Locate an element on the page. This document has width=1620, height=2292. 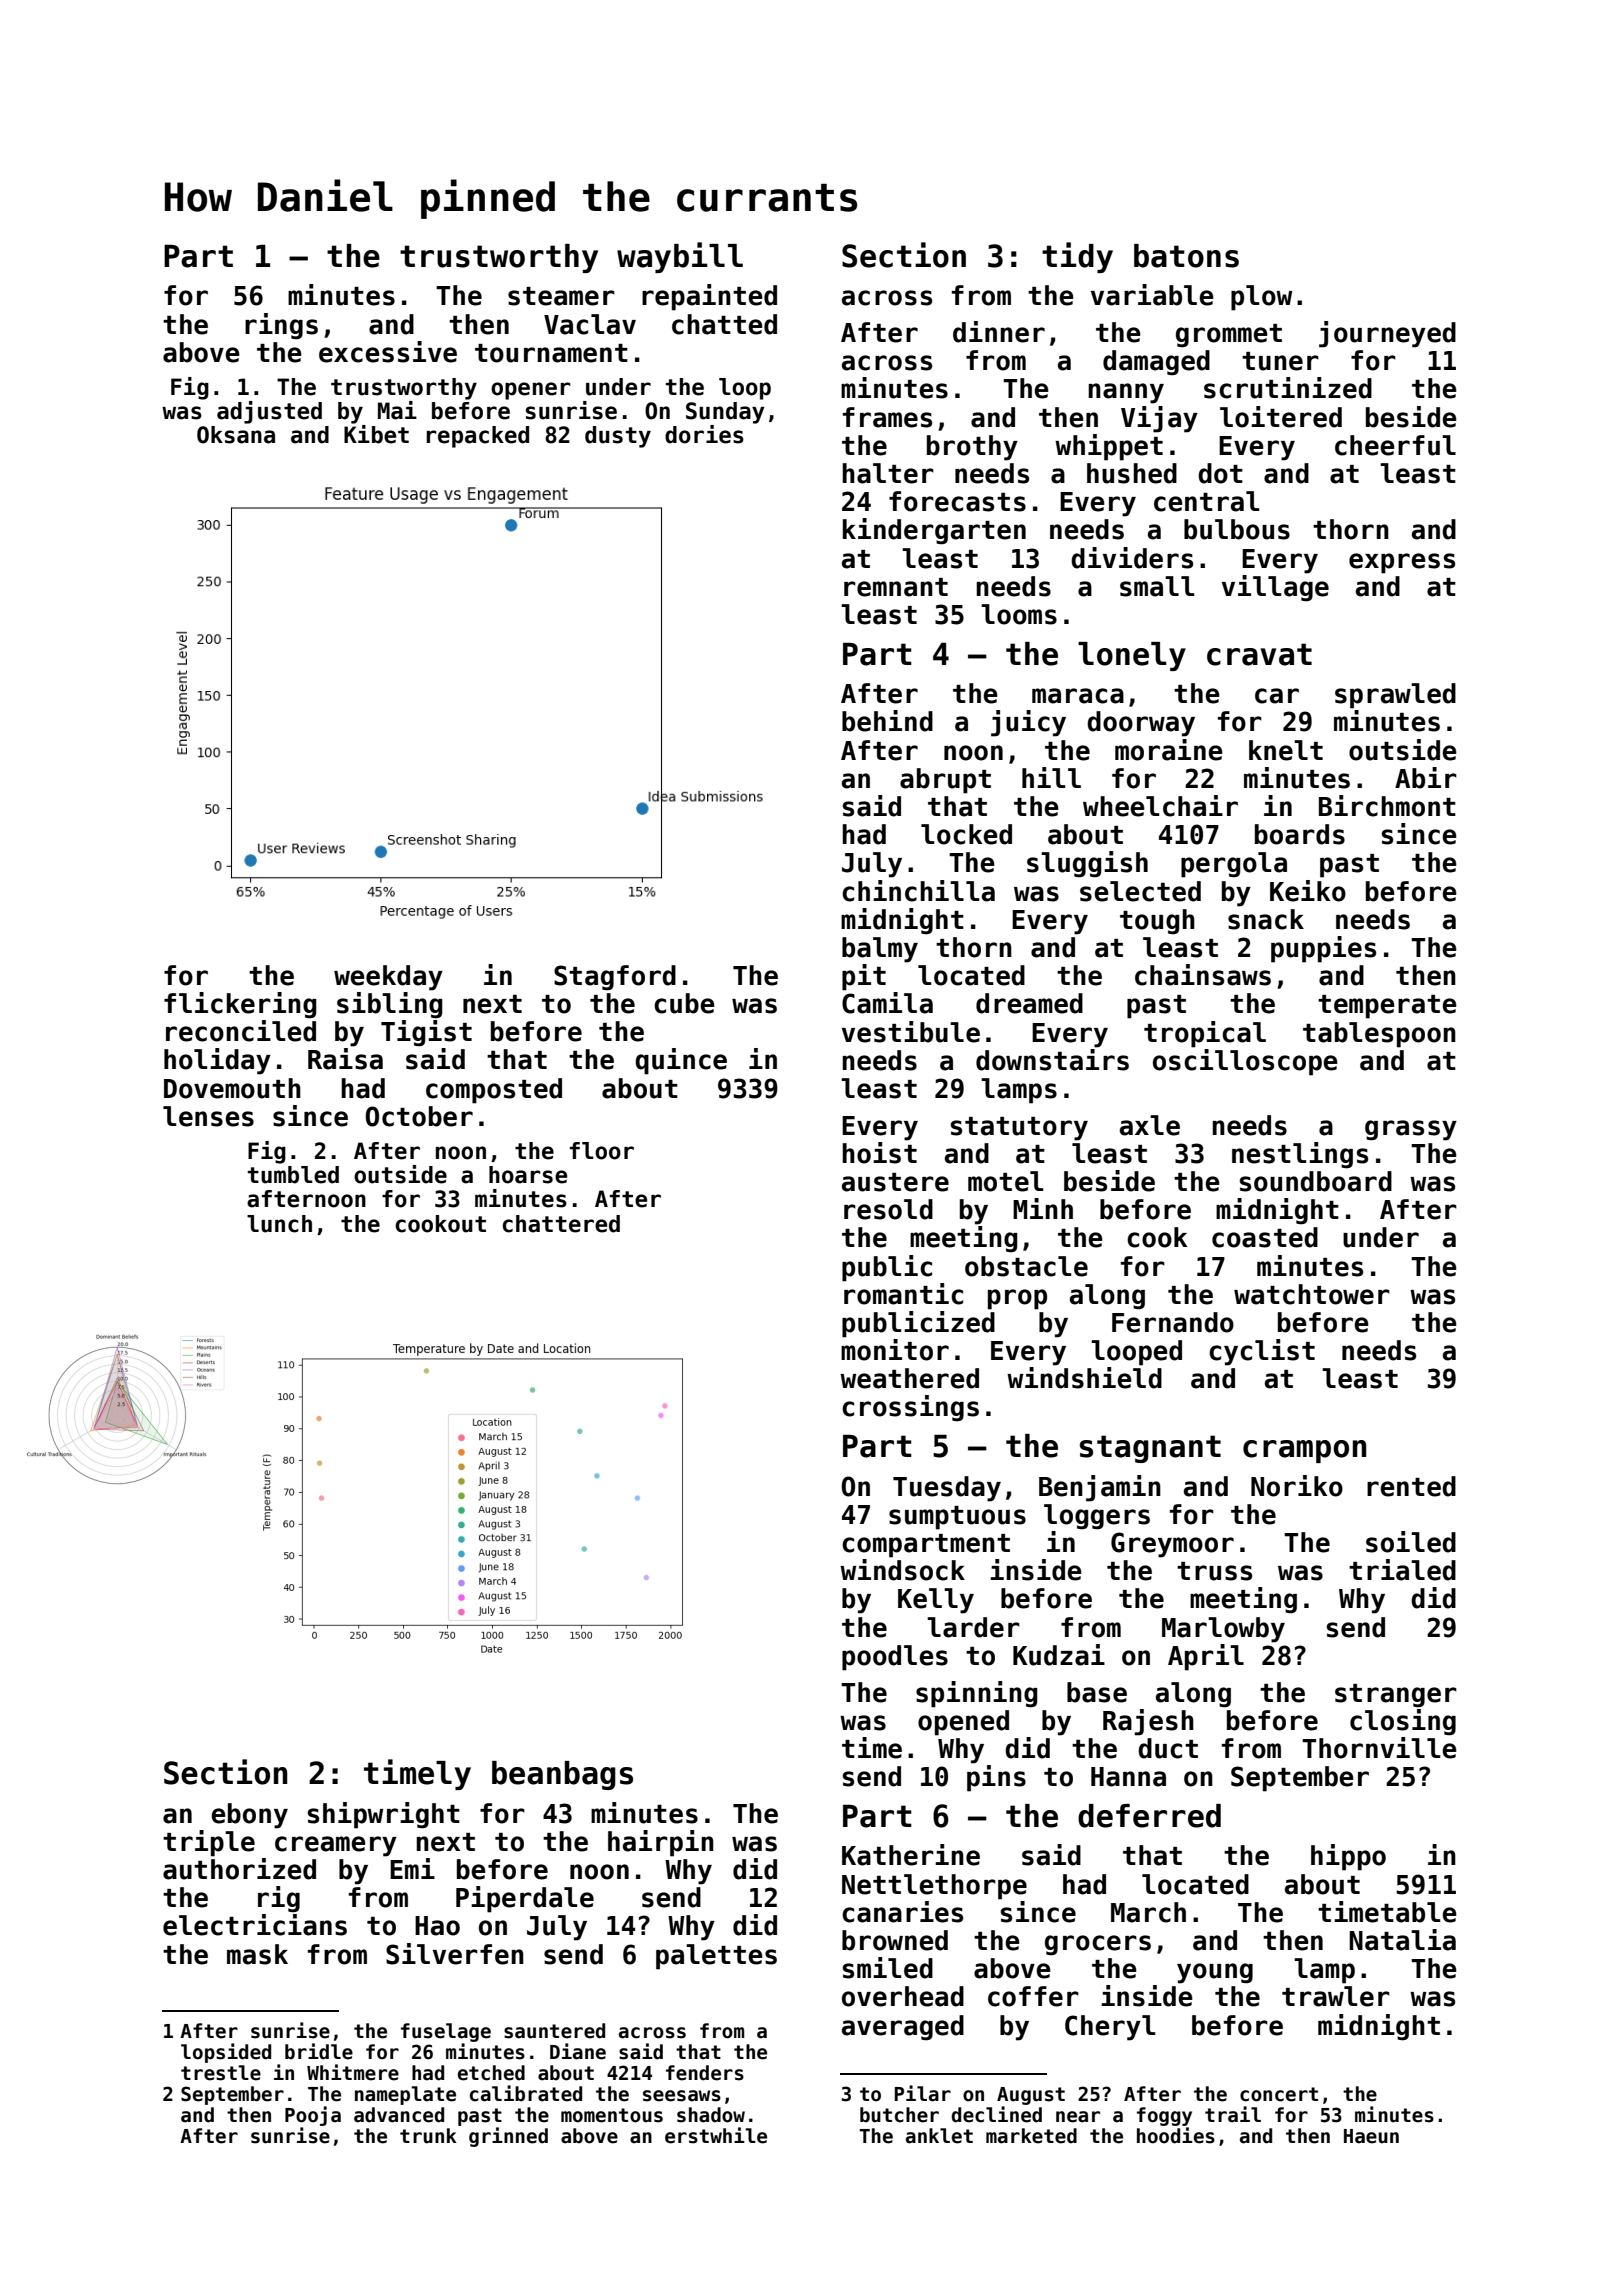
Kibet is located at coordinates (376, 434).
